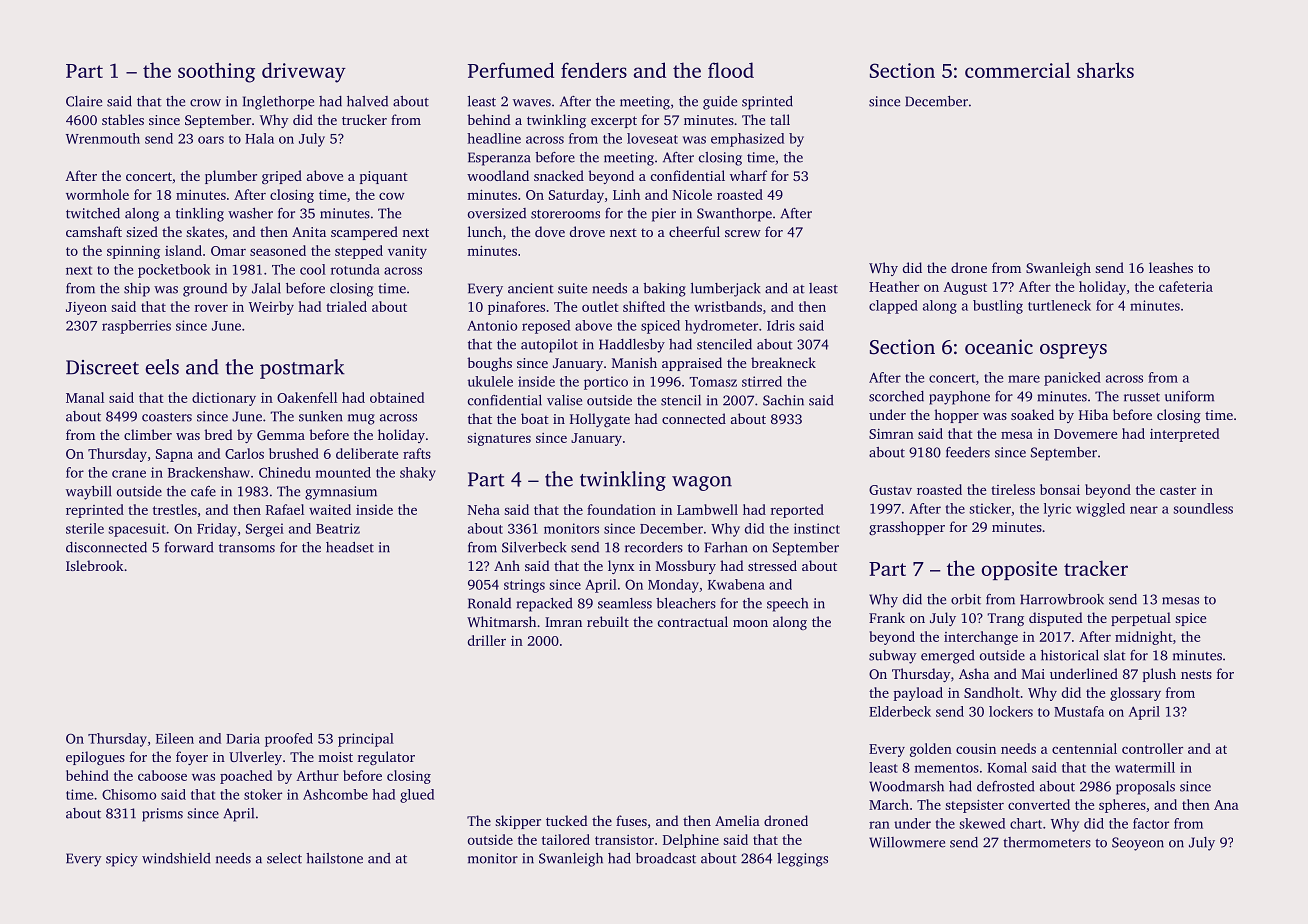  I want to click on Ronald, so click(489, 603).
